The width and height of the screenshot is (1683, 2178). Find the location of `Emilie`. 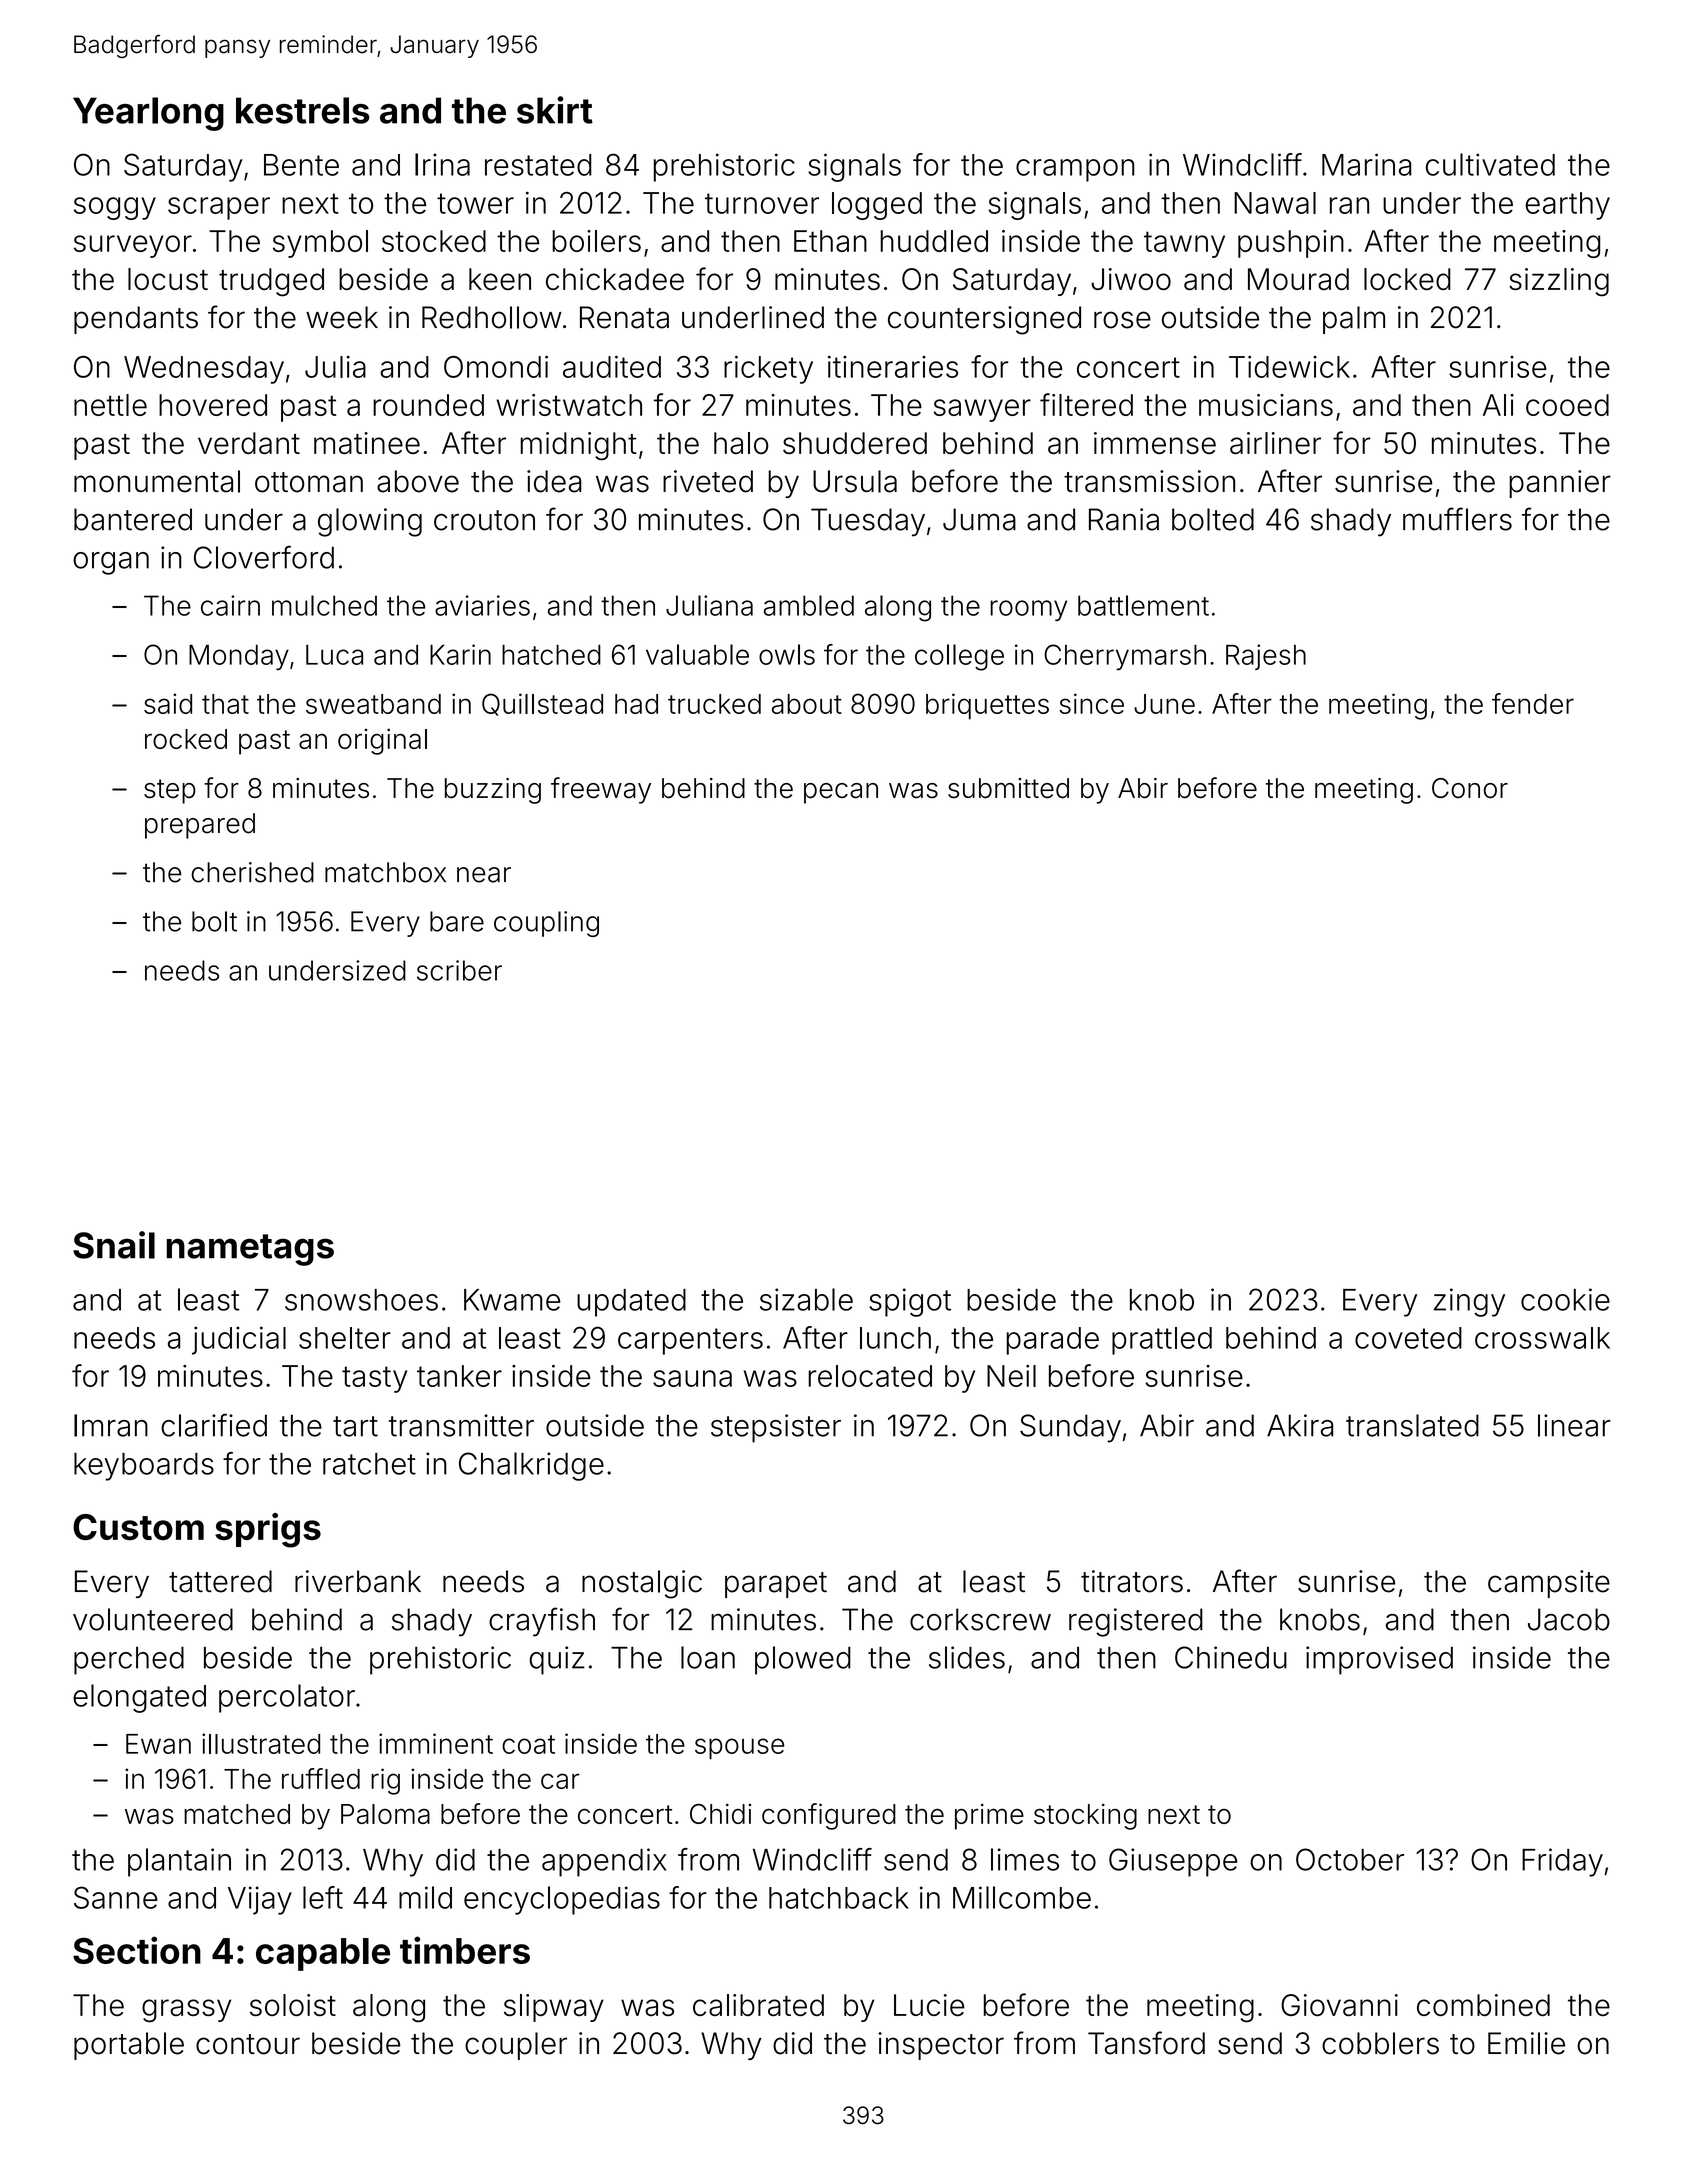

Emilie is located at coordinates (1526, 2043).
